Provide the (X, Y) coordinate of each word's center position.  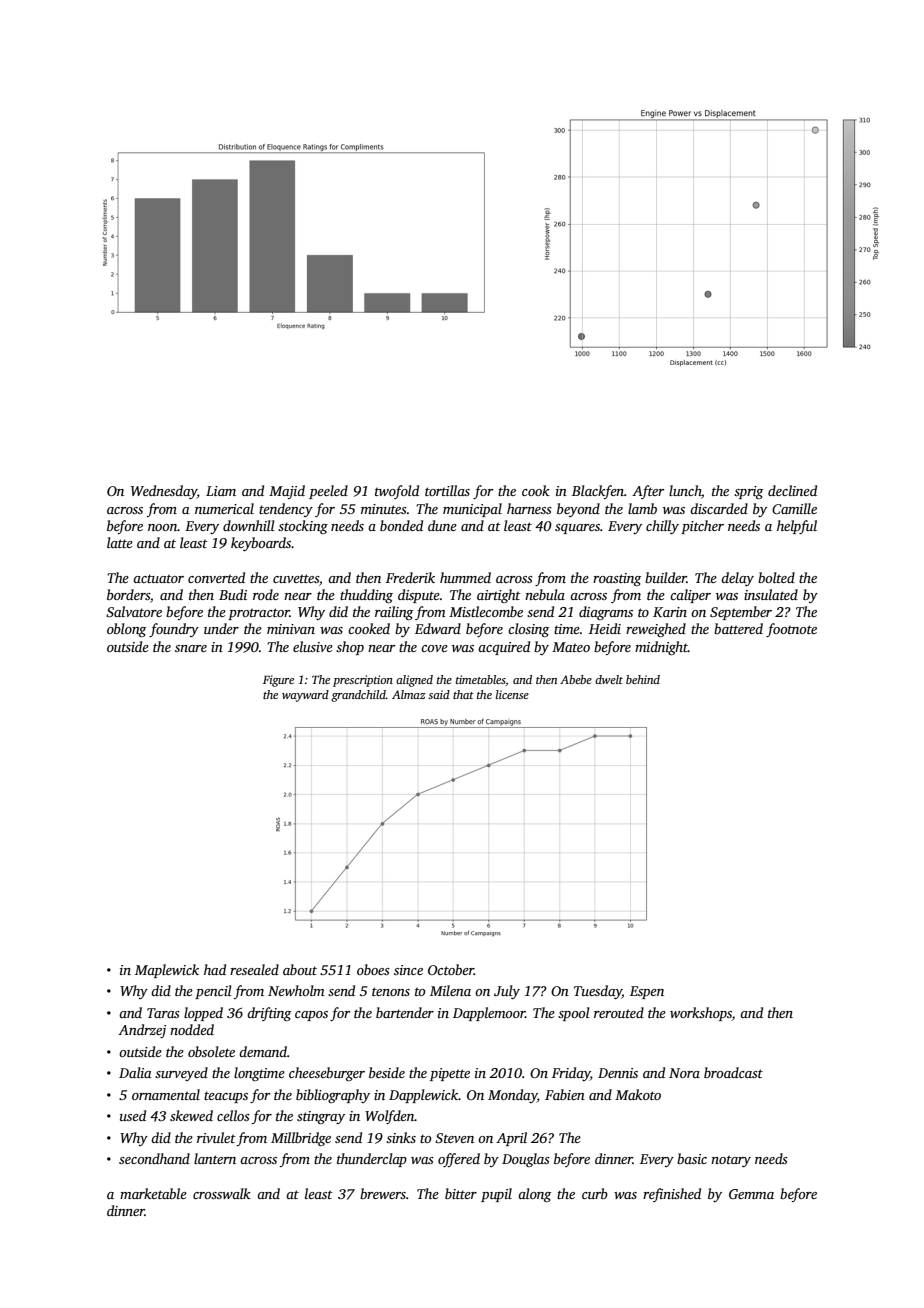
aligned (414, 681)
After (648, 492)
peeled (328, 492)
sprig (748, 492)
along (534, 1195)
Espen (647, 992)
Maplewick (167, 971)
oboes (373, 969)
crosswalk (222, 1193)
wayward (305, 696)
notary (731, 1161)
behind (643, 679)
